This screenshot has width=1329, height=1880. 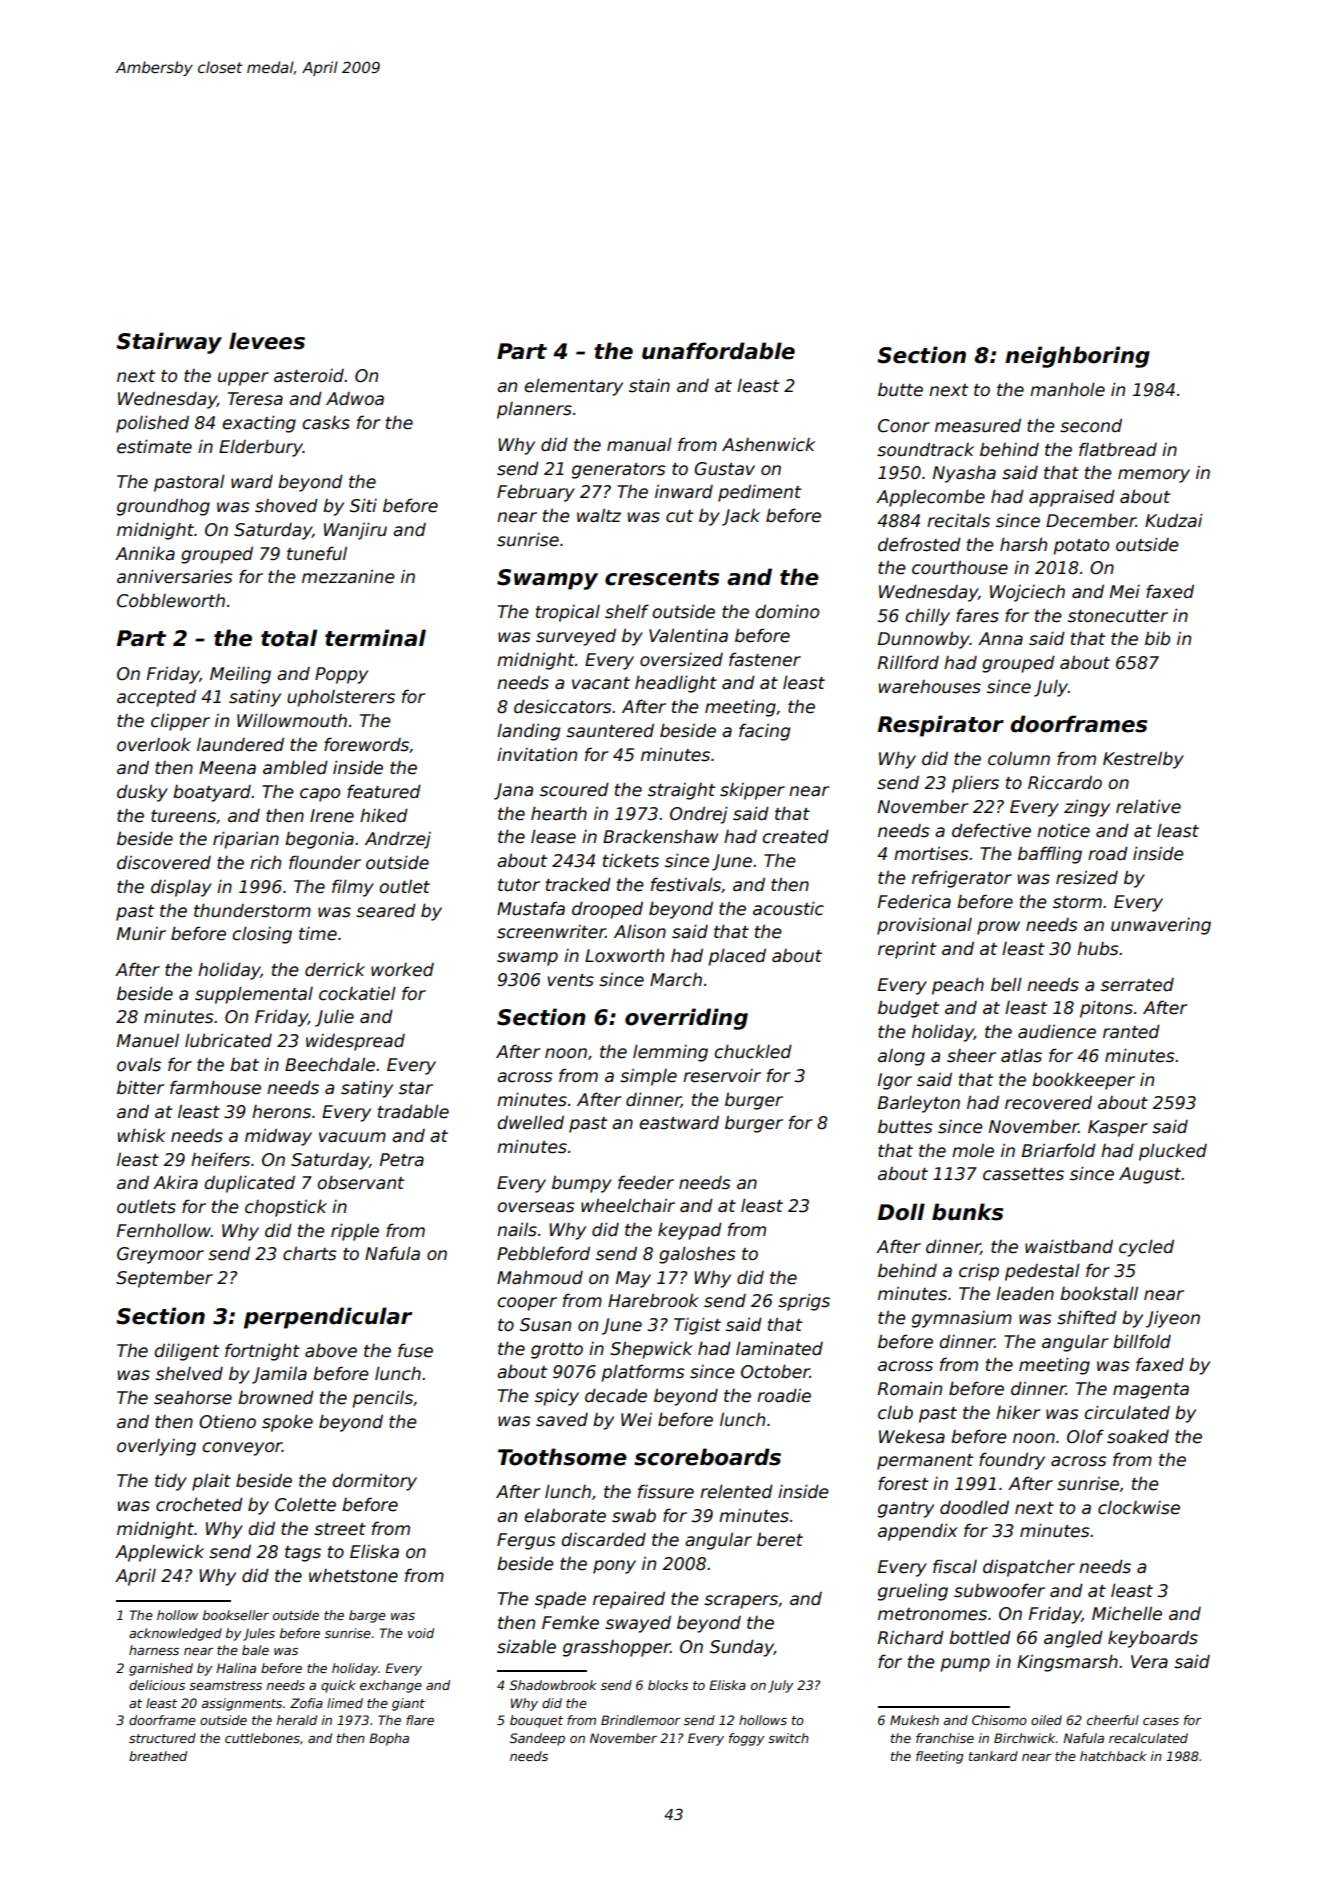 What do you see at coordinates (171, 1482) in the screenshot?
I see `tidy` at bounding box center [171, 1482].
